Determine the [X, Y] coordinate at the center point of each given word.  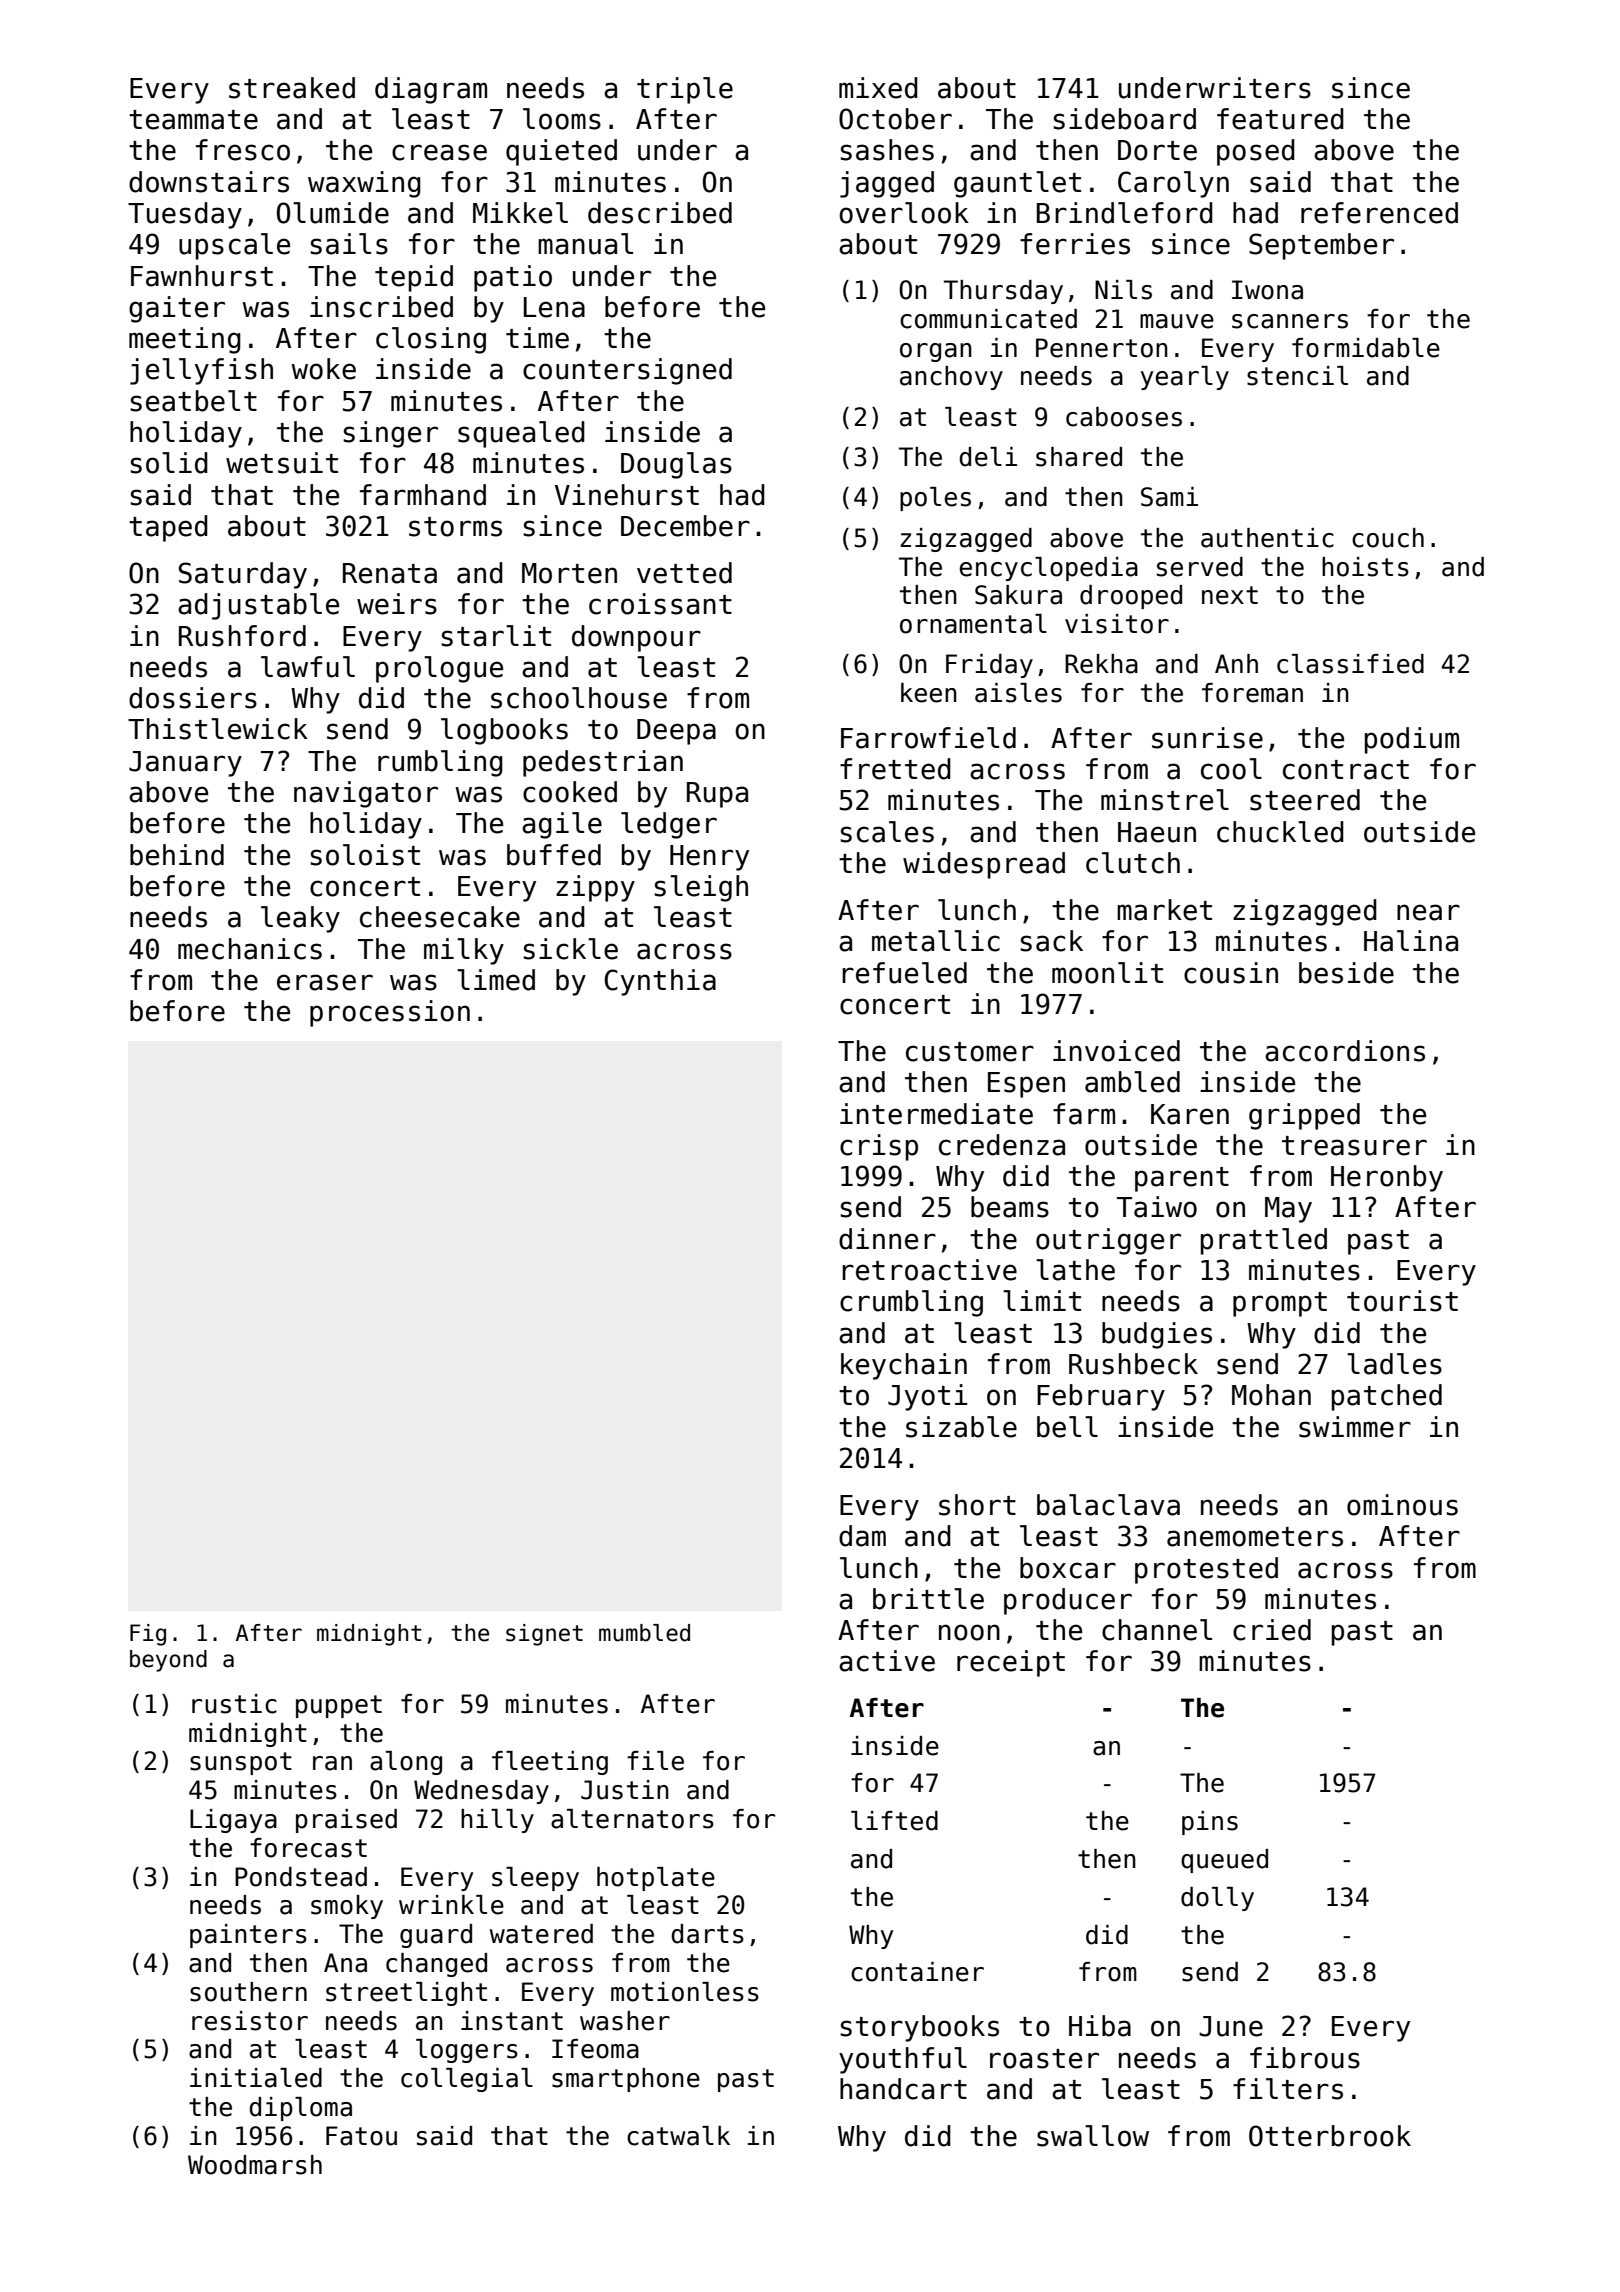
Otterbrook [1330, 2136]
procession [390, 1013]
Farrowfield [928, 738]
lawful [308, 667]
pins [1210, 1823]
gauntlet [1017, 184]
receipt [1011, 1663]
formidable [1366, 348]
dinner [887, 1239]
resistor [250, 2021]
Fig [148, 1635]
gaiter [177, 309]
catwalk [678, 2136]
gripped [1304, 1116]
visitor [1117, 624]
